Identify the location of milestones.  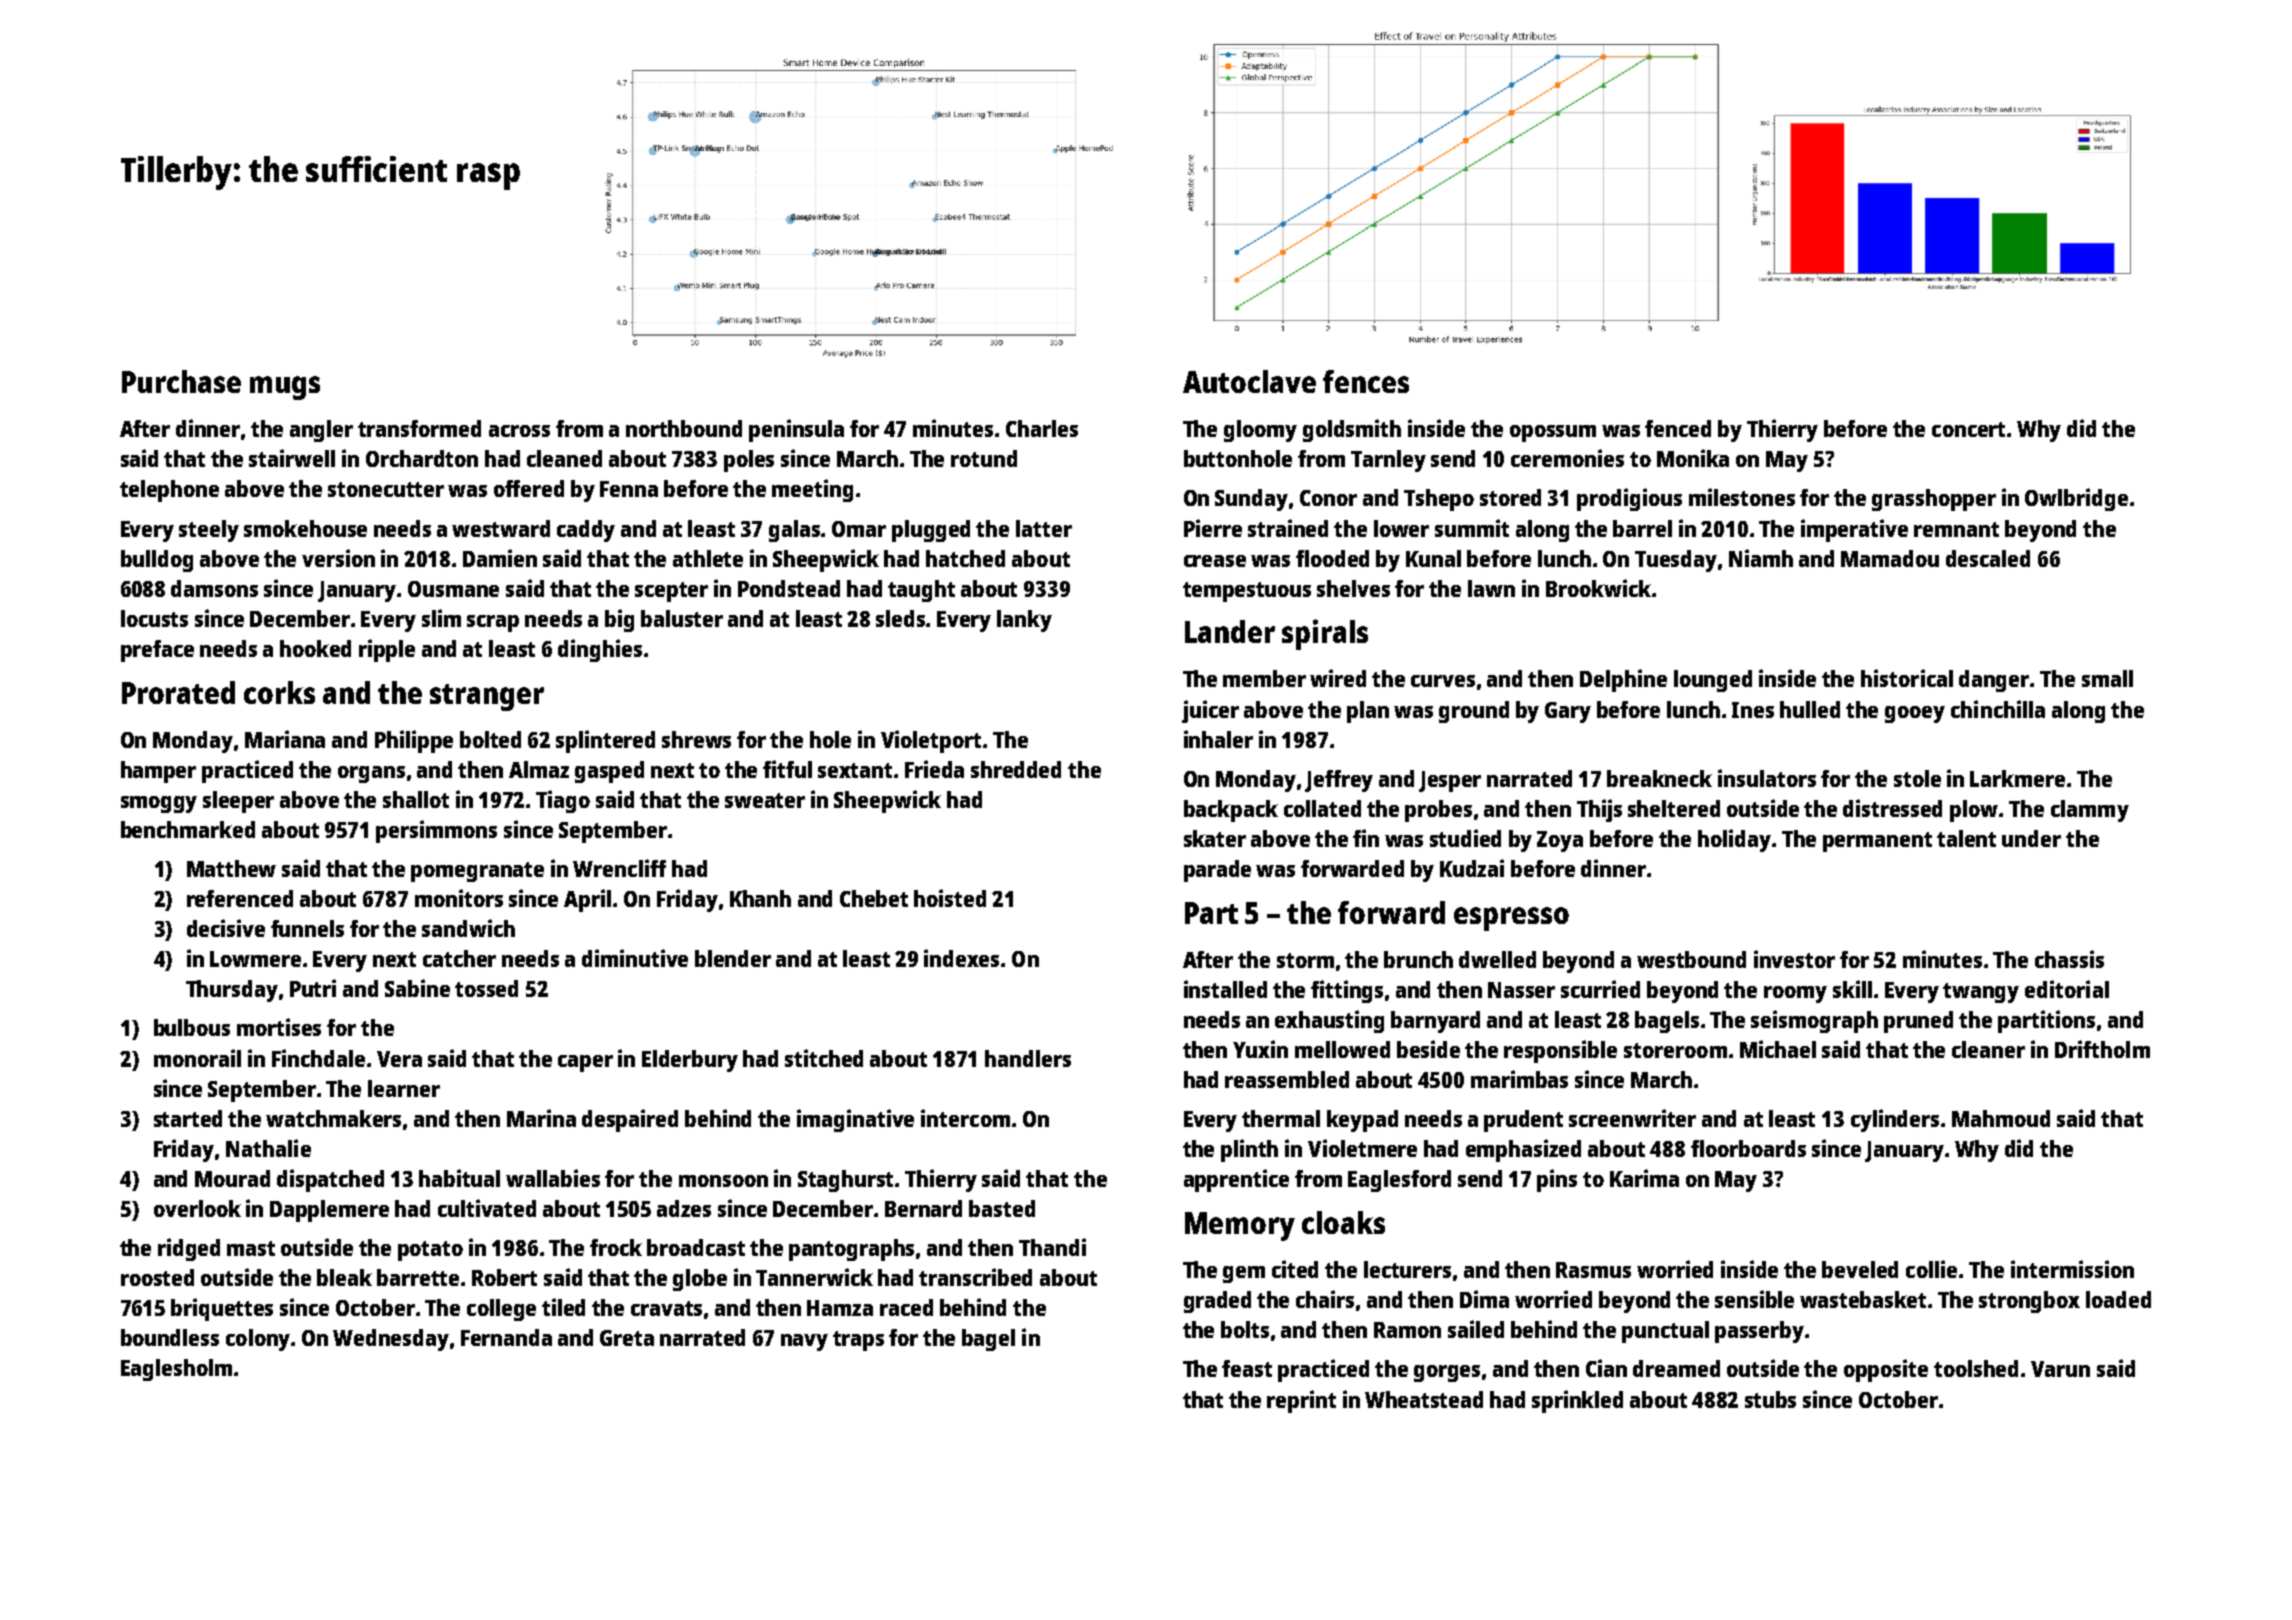
(1742, 497).
